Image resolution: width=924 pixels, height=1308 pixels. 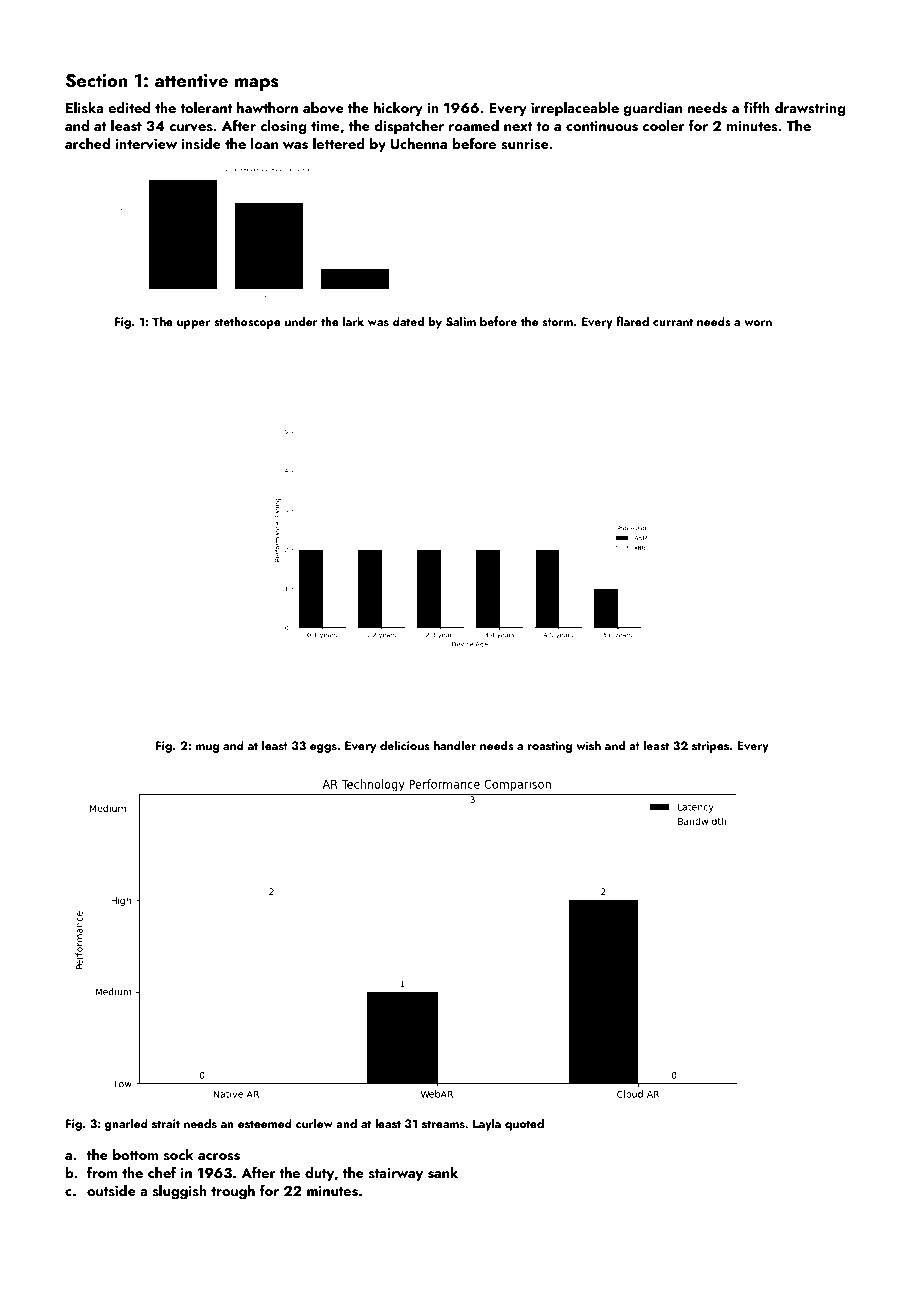 What do you see at coordinates (207, 748) in the screenshot?
I see `mug` at bounding box center [207, 748].
